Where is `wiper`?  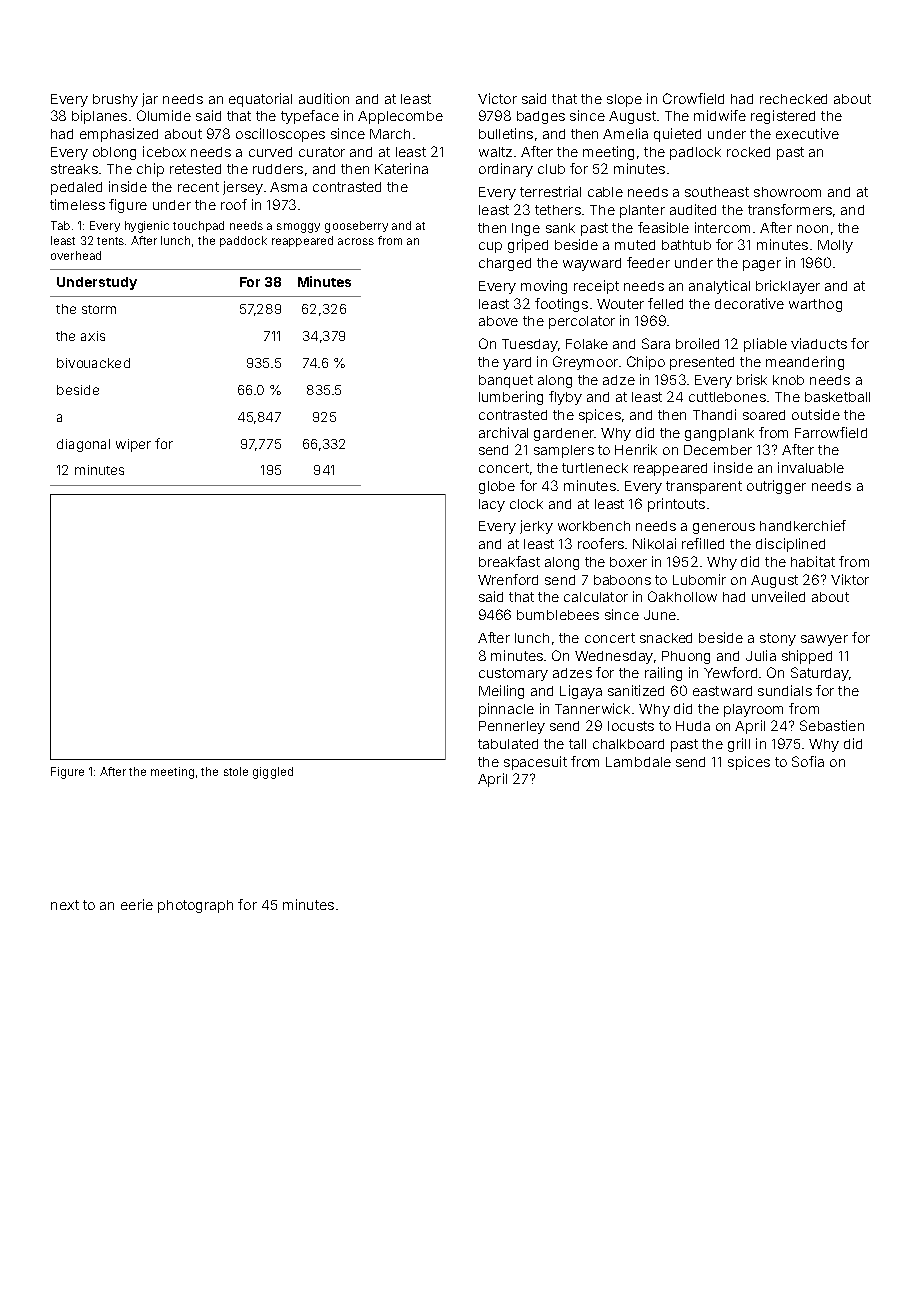
wiper is located at coordinates (133, 445).
